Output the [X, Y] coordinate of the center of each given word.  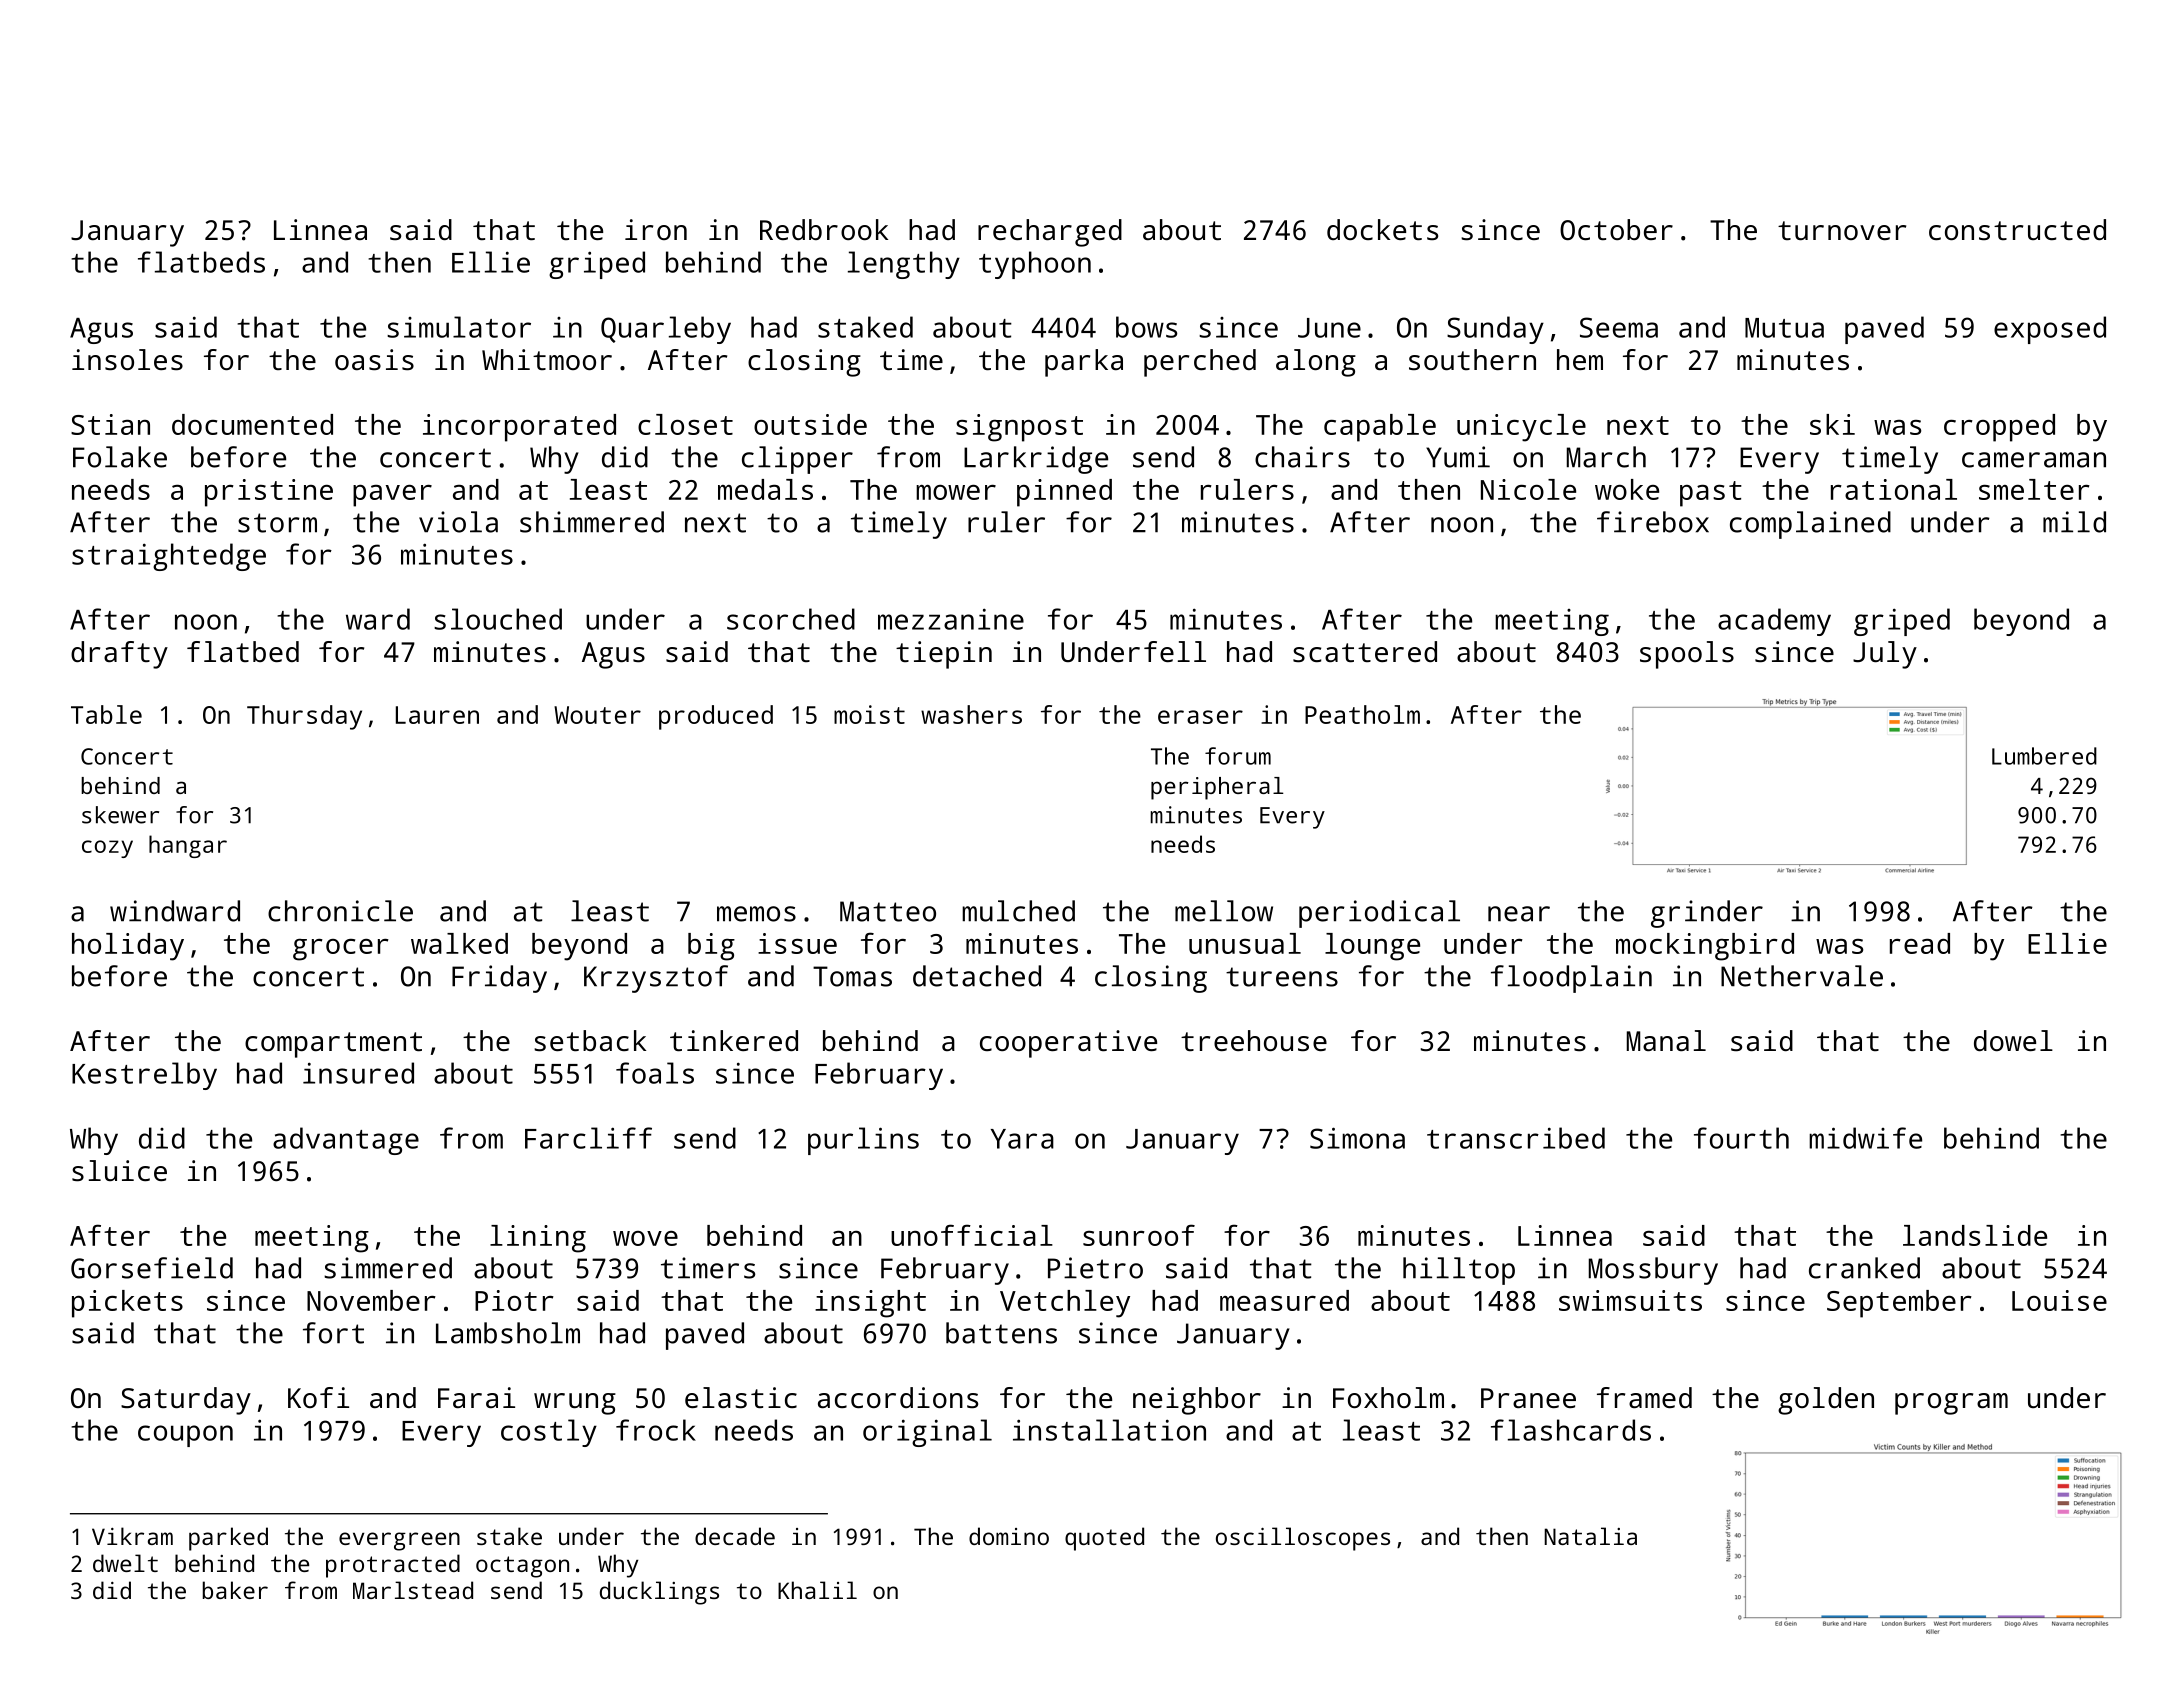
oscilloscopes [1303, 1539]
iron [656, 229]
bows [1146, 327]
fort [333, 1333]
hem [1580, 359]
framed [1644, 1397]
